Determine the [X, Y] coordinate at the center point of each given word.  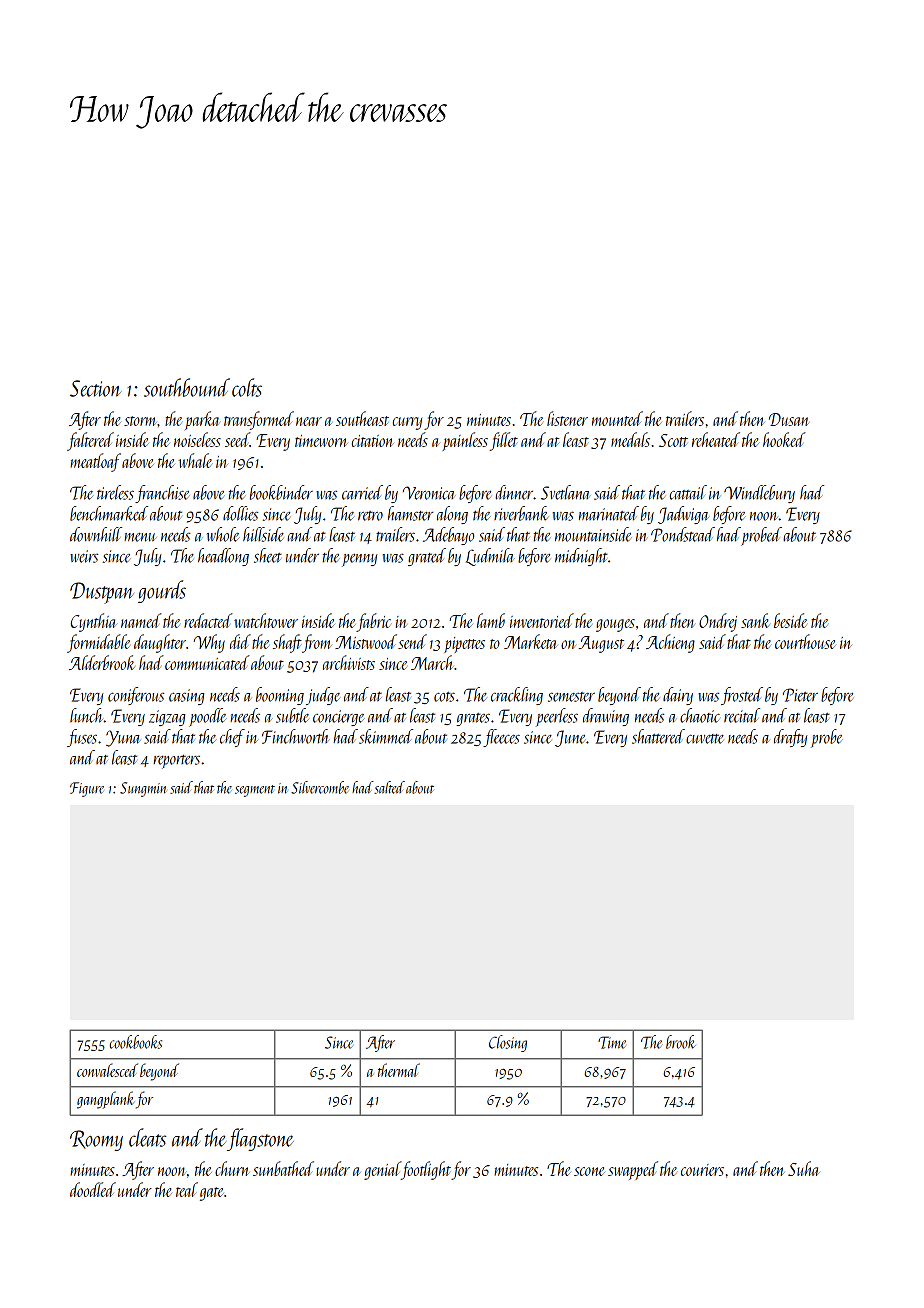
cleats [147, 1137]
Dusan [789, 419]
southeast [362, 418]
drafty [790, 738]
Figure [87, 789]
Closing [508, 1043]
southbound [187, 387]
